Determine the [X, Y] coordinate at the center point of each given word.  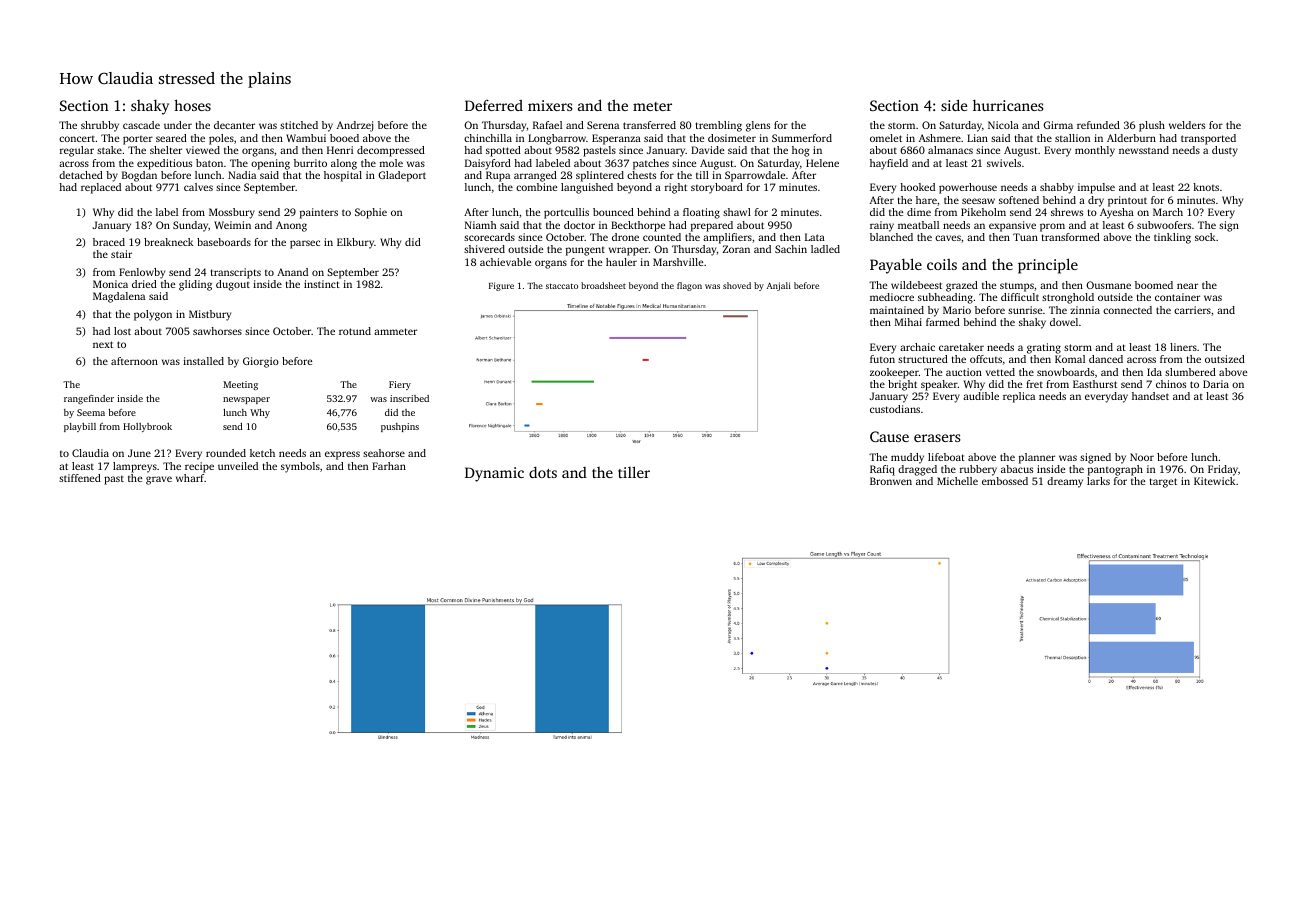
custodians [895, 409]
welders [1187, 125]
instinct [322, 284]
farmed [943, 322]
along [344, 164]
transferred [649, 125]
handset [1150, 396]
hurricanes [1008, 105]
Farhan [389, 466]
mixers [550, 105]
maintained [897, 310]
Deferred [494, 105]
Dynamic [494, 474]
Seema [91, 412]
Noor [1142, 457]
